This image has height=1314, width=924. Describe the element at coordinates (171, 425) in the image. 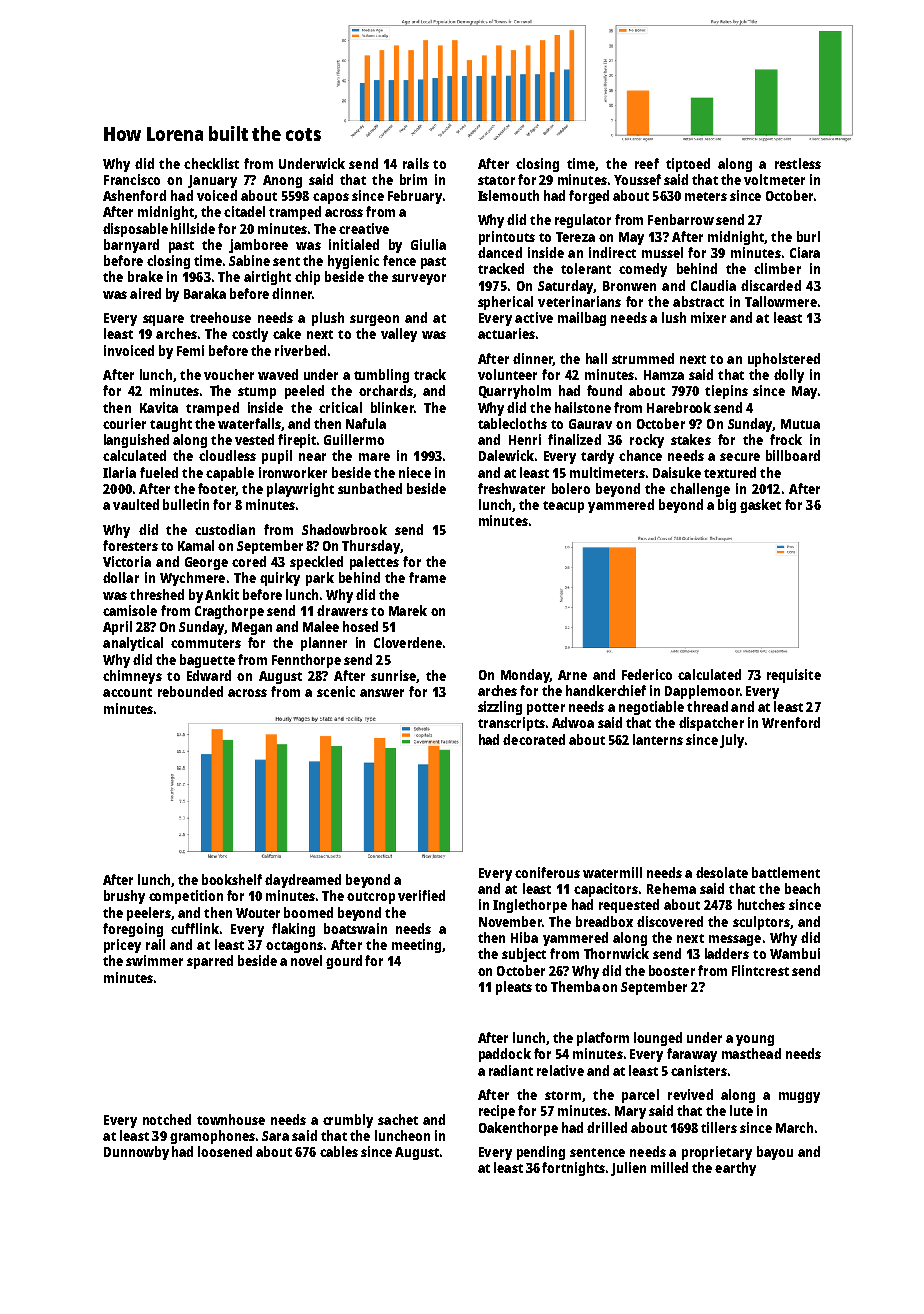

I see `taught` at that location.
